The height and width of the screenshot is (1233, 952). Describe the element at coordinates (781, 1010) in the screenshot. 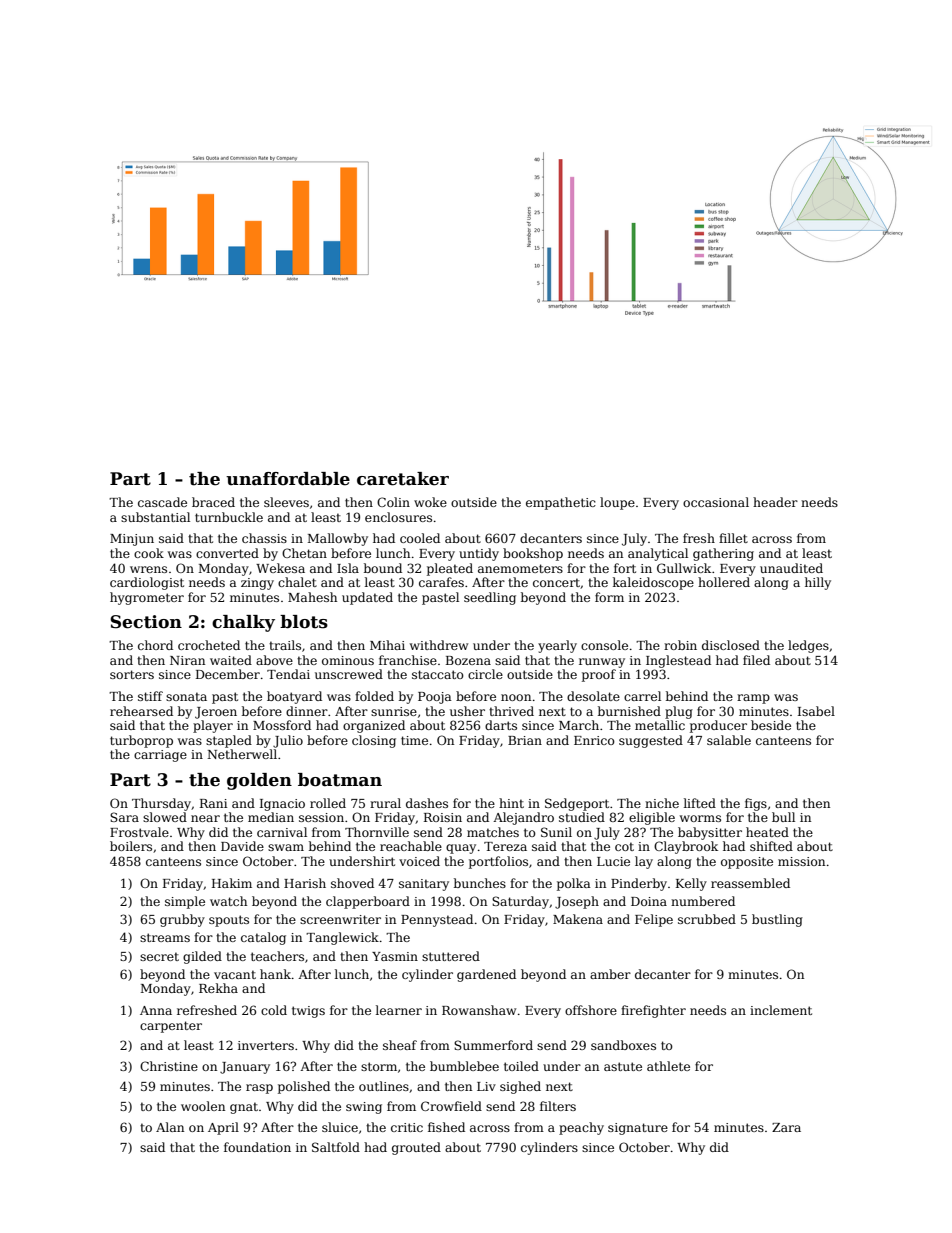

I see `inclement` at that location.
